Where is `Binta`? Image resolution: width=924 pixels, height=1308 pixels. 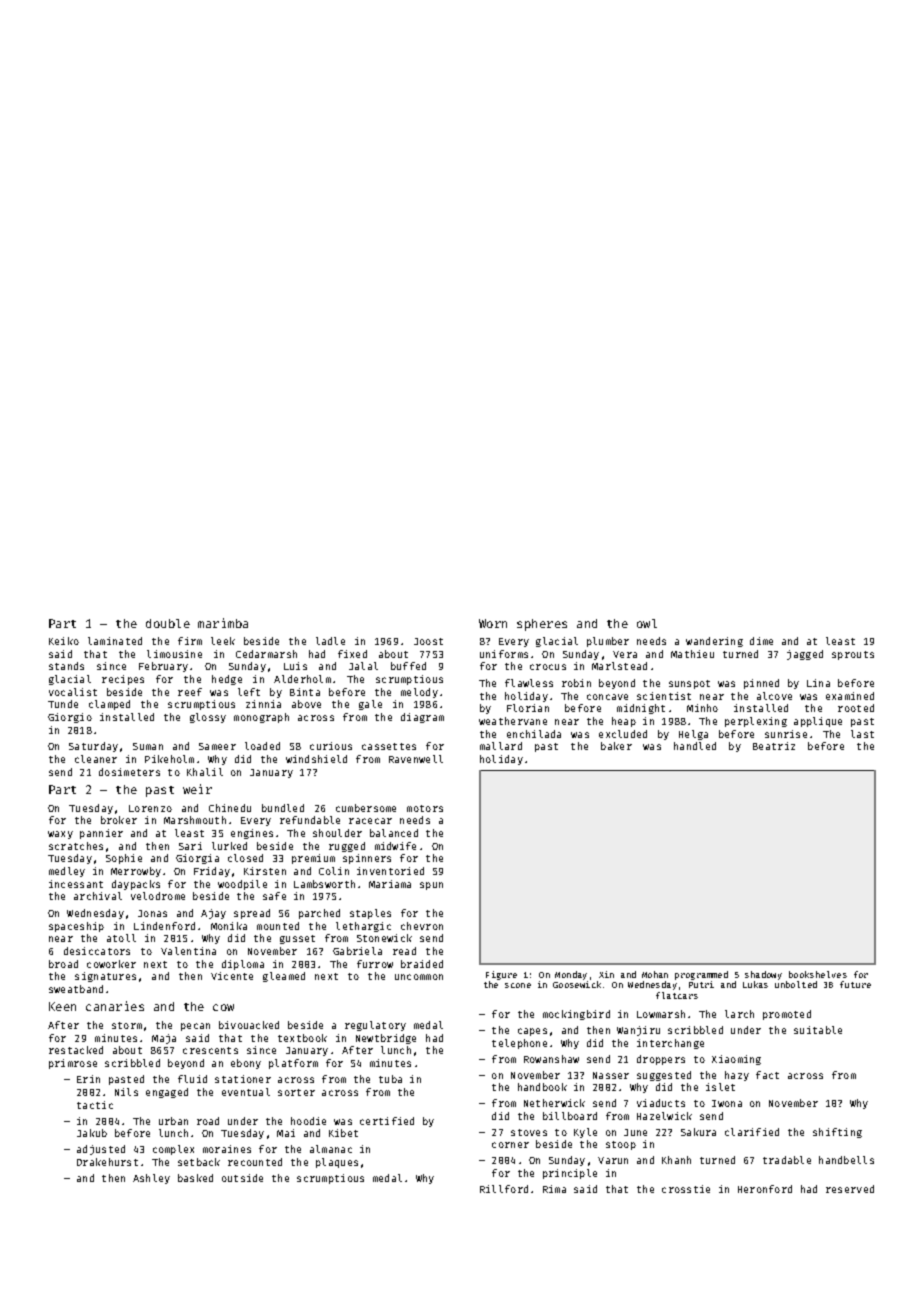 Binta is located at coordinates (305, 692).
